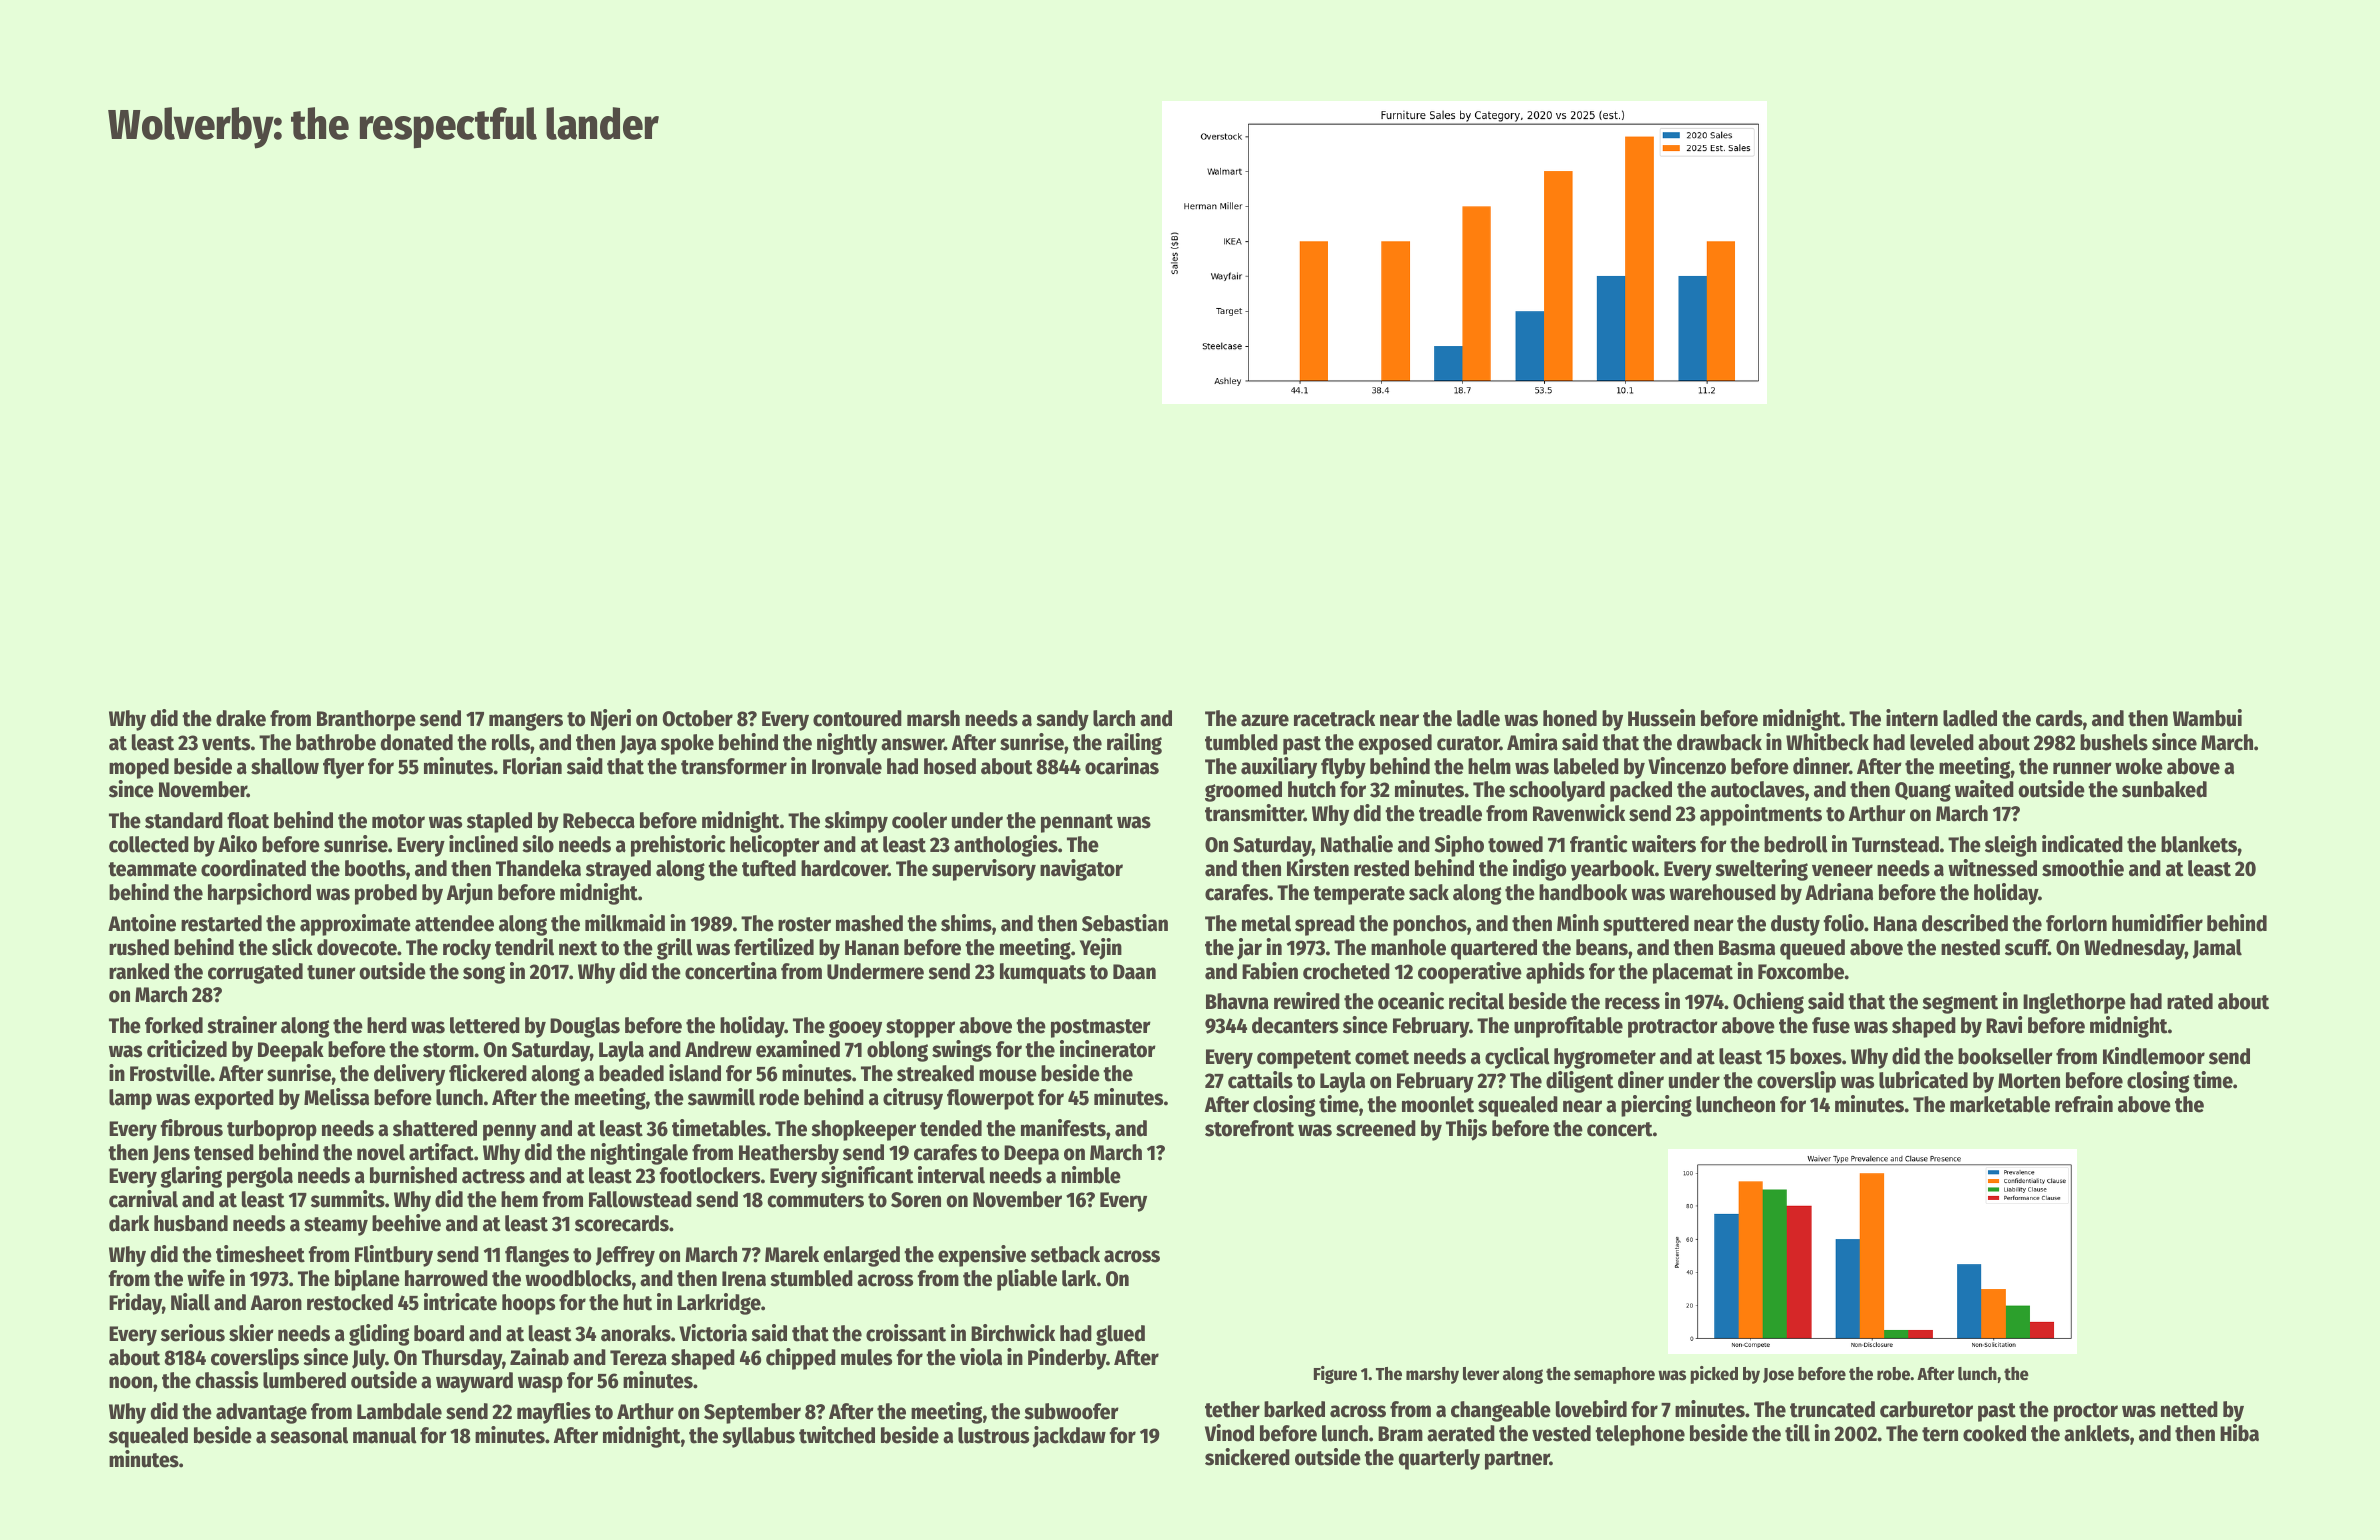 Image resolution: width=2380 pixels, height=1540 pixels. I want to click on nightingale, so click(639, 1154).
